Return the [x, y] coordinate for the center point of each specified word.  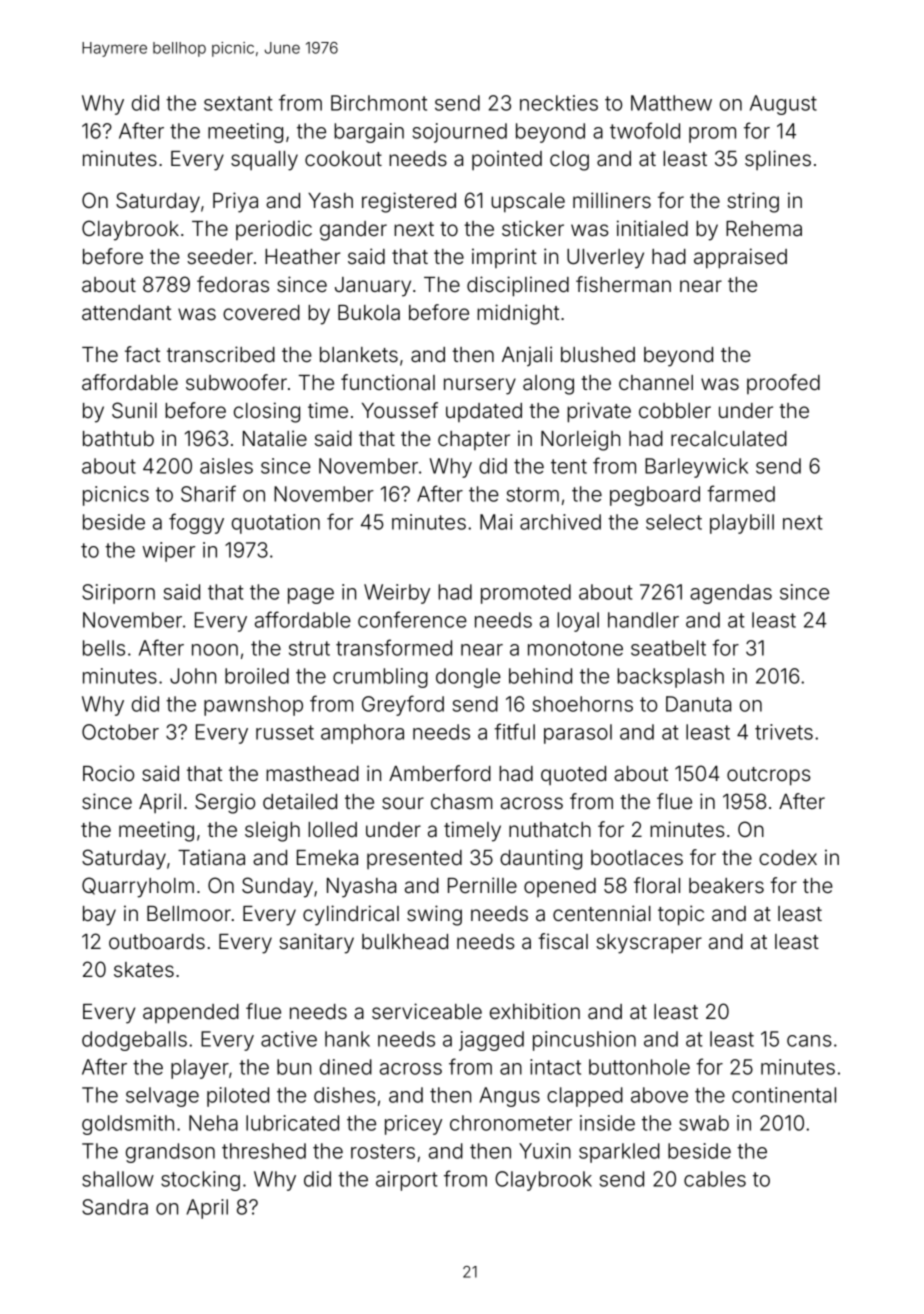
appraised [740, 258]
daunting [541, 859]
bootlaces [637, 858]
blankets [359, 355]
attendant [126, 313]
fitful [514, 731]
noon [215, 650]
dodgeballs [134, 1041]
